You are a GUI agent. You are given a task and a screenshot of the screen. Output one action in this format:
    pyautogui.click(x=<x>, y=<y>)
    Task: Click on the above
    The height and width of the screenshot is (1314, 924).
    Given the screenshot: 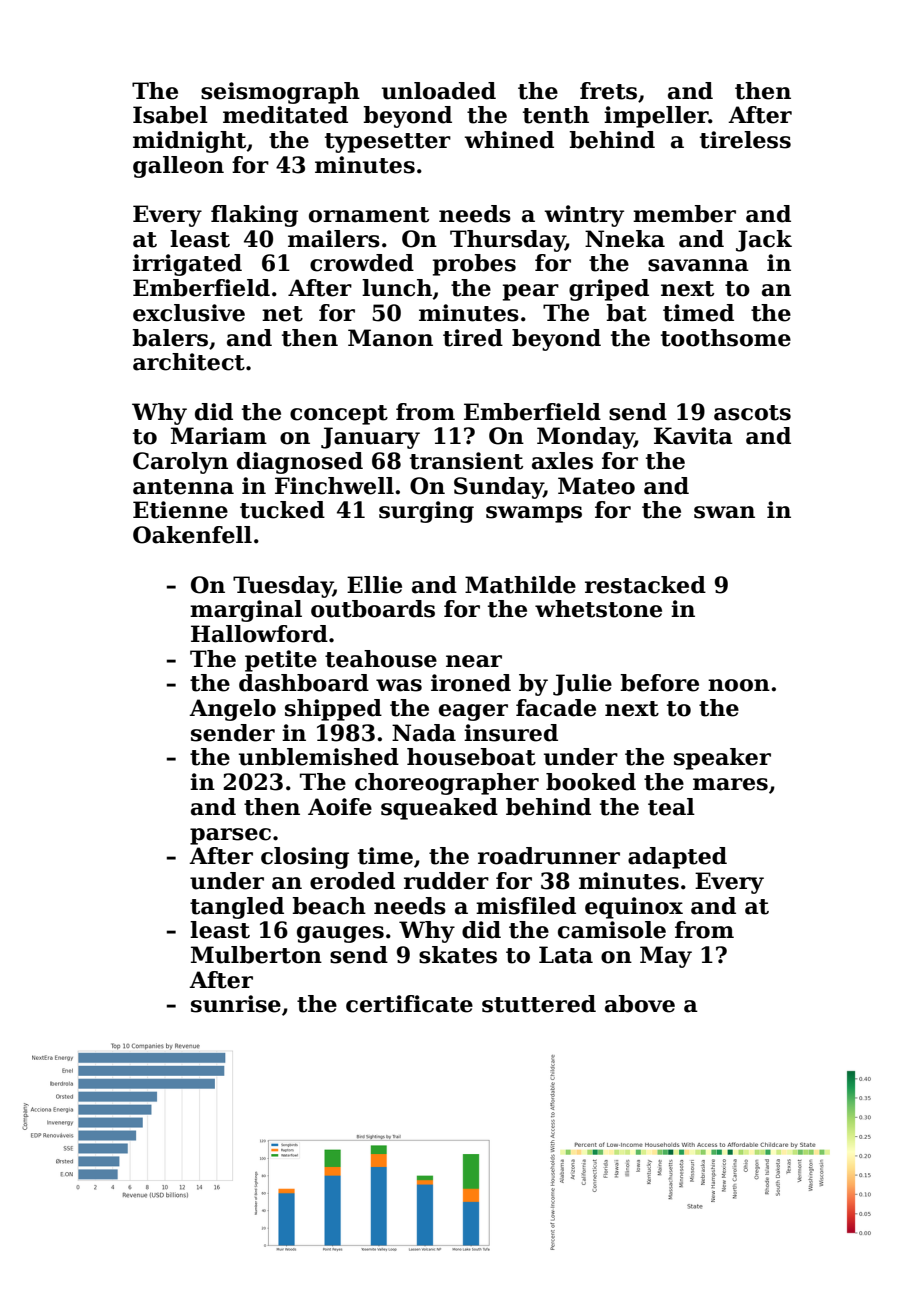 What is the action you would take?
    pyautogui.click(x=640, y=1004)
